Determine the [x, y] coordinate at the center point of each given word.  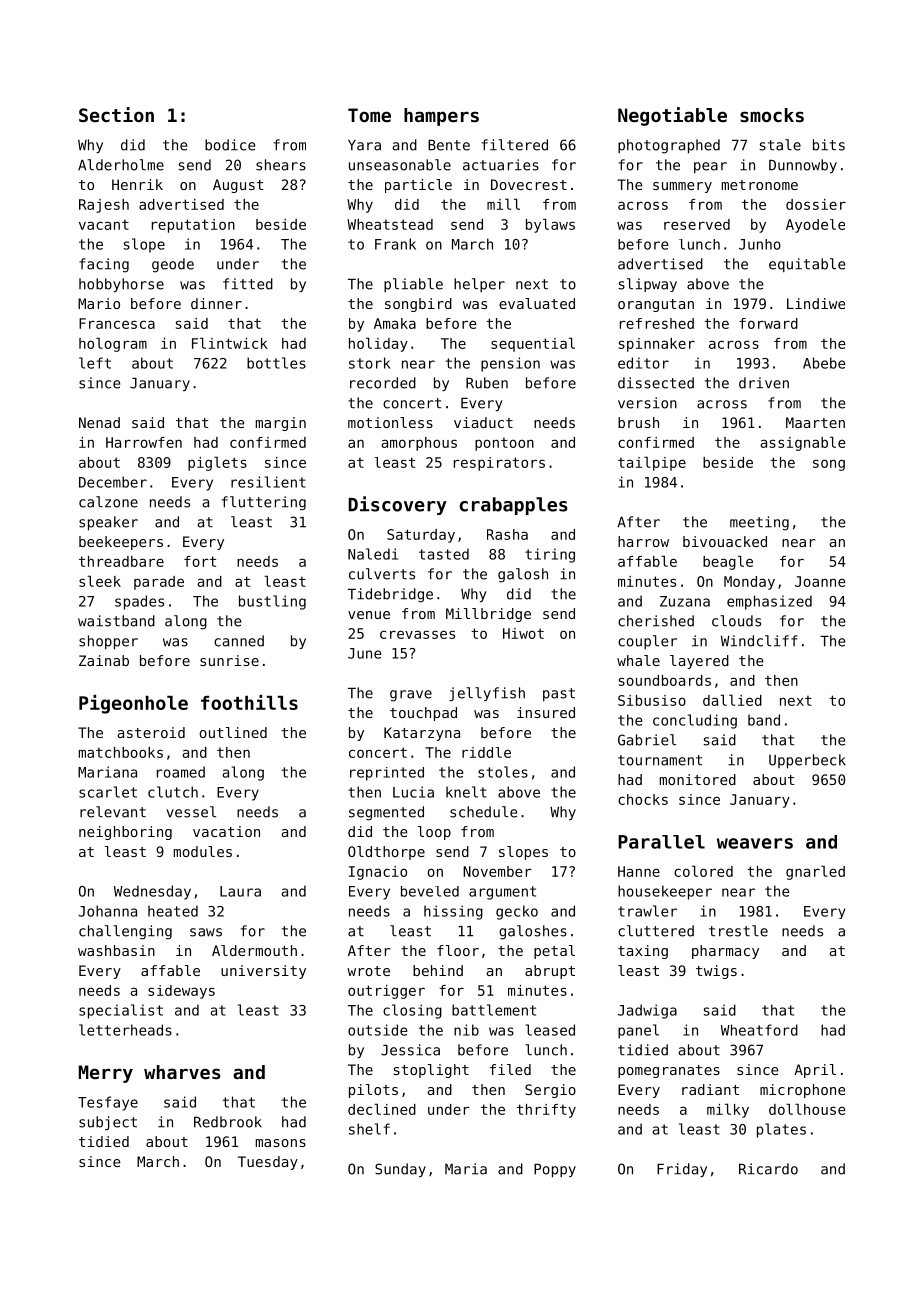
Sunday [400, 1170]
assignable [803, 443]
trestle [738, 931]
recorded [383, 383]
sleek [100, 581]
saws [206, 932]
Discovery [397, 505]
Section [116, 114]
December [113, 482]
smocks [772, 115]
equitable [807, 265]
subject [108, 1123]
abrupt [550, 972]
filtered [515, 145]
